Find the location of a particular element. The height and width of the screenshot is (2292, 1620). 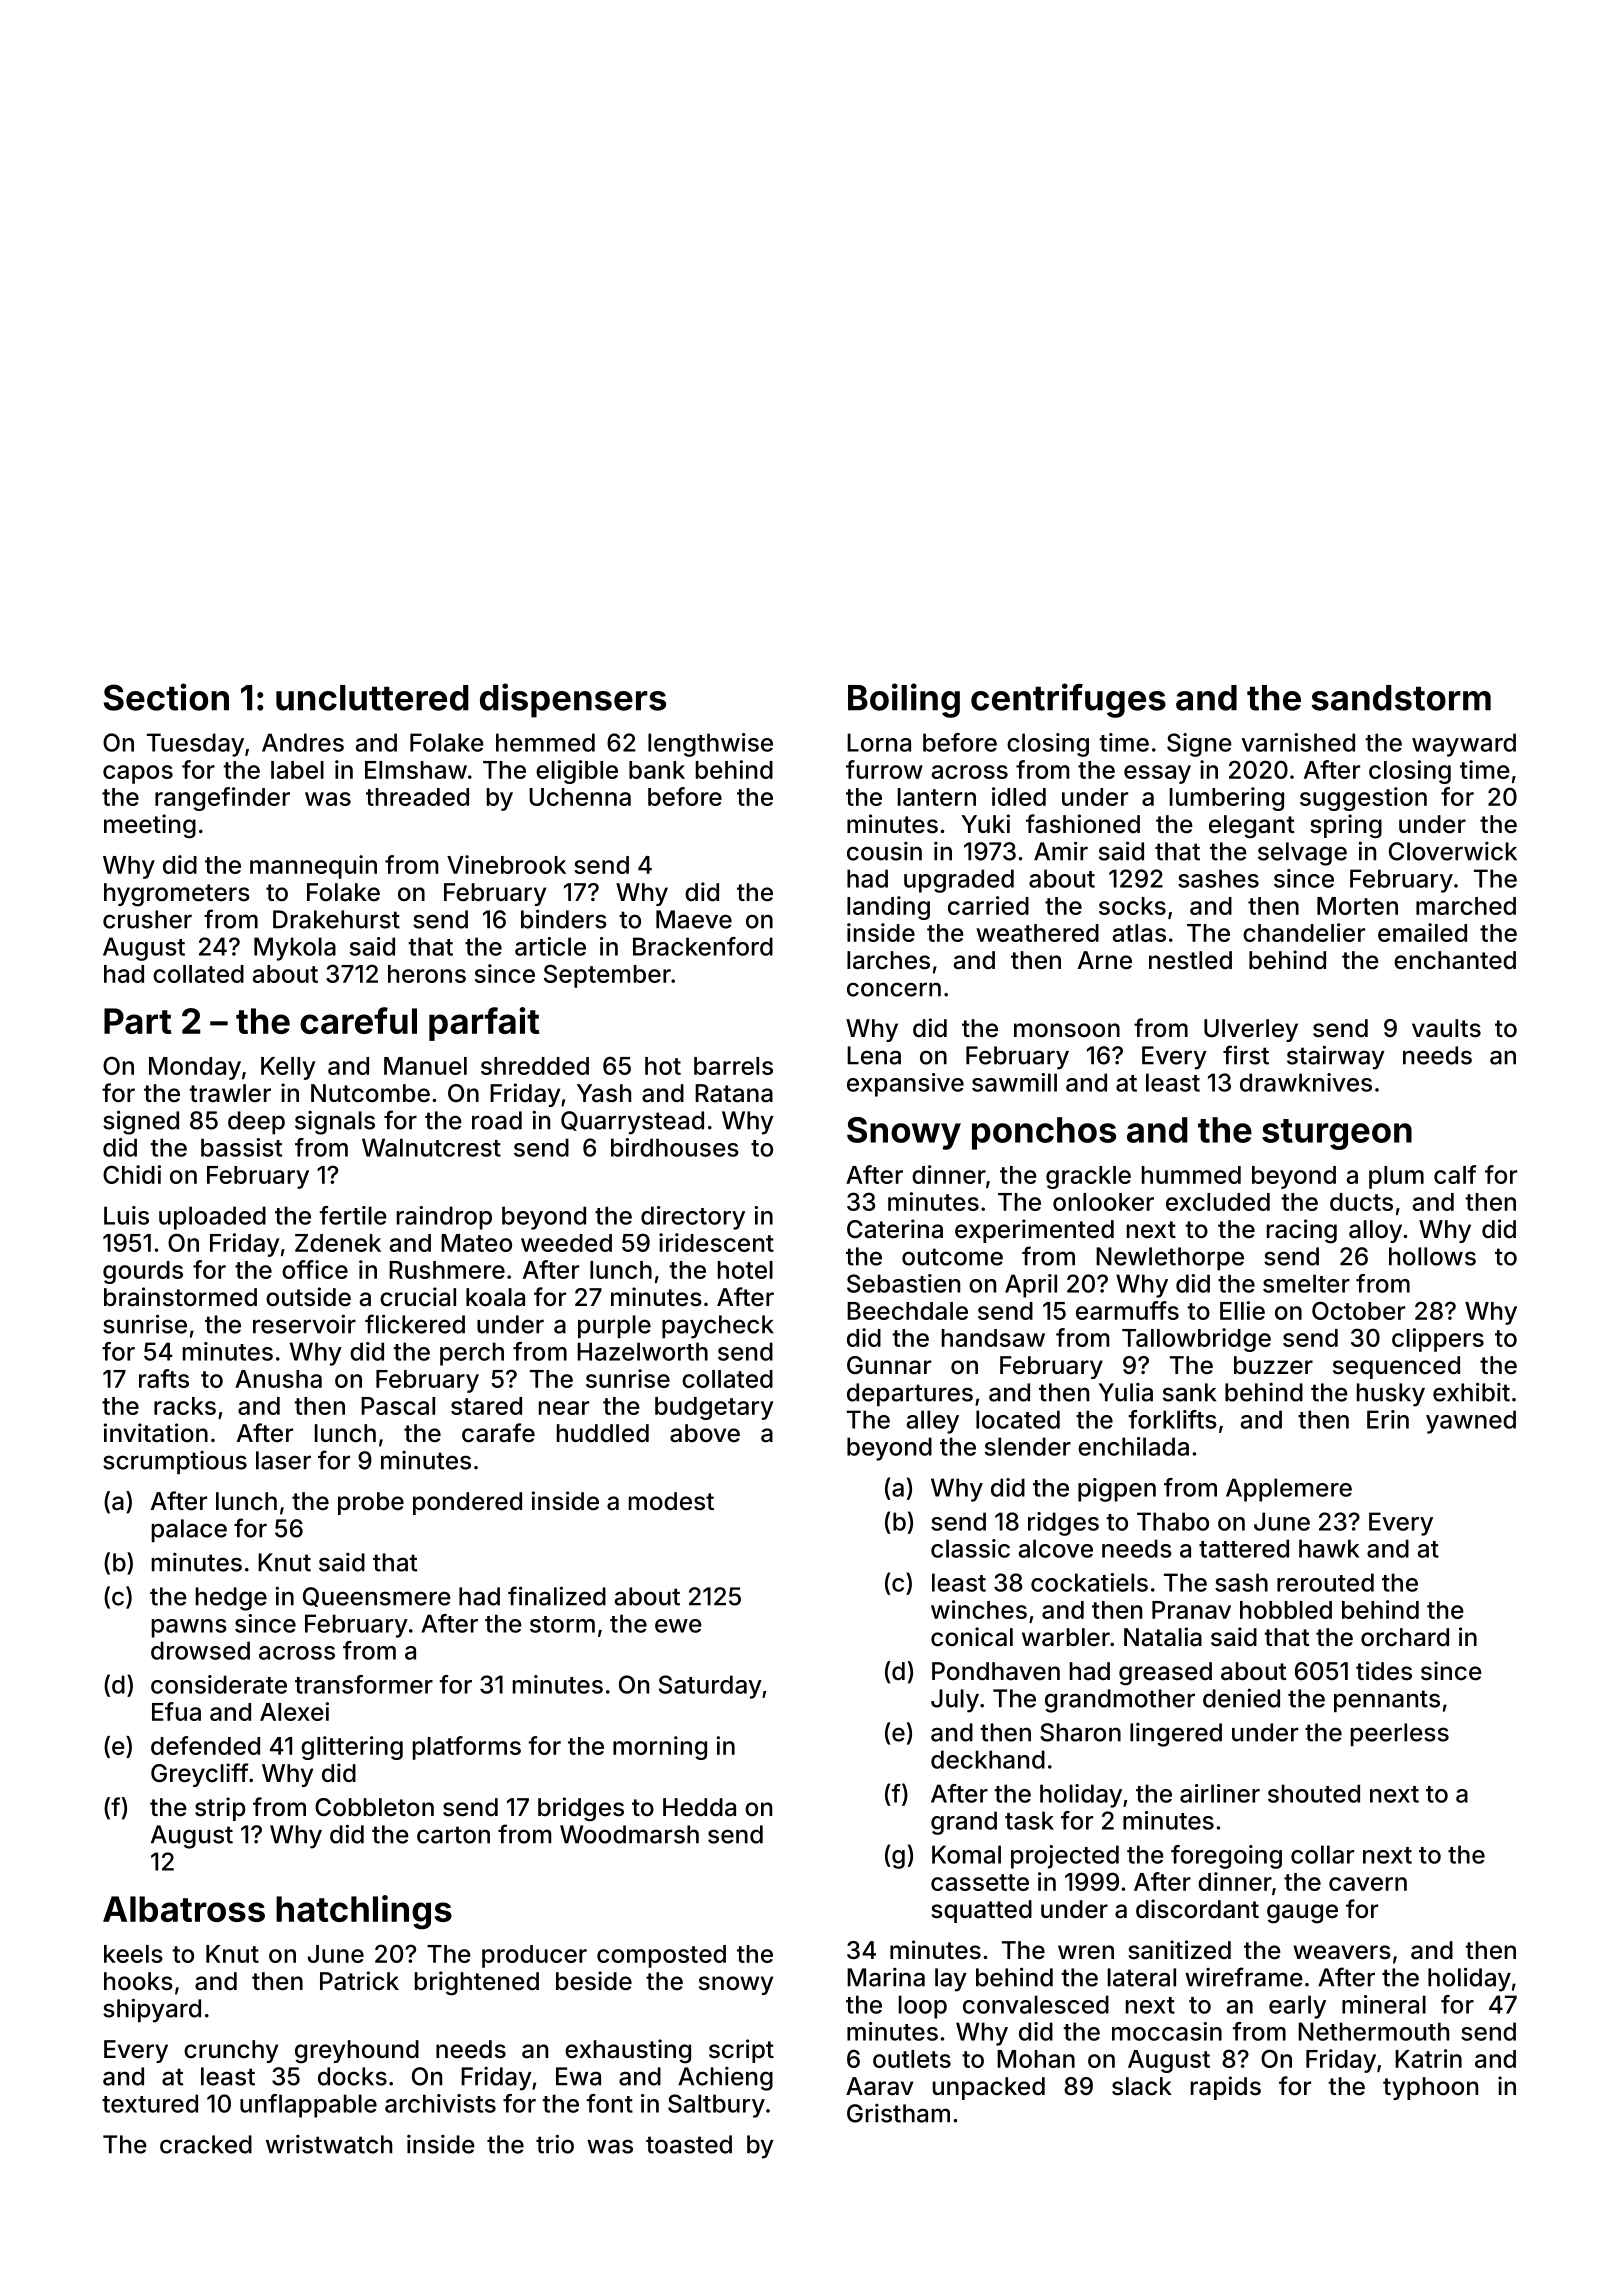

raindrop is located at coordinates (444, 1218).
